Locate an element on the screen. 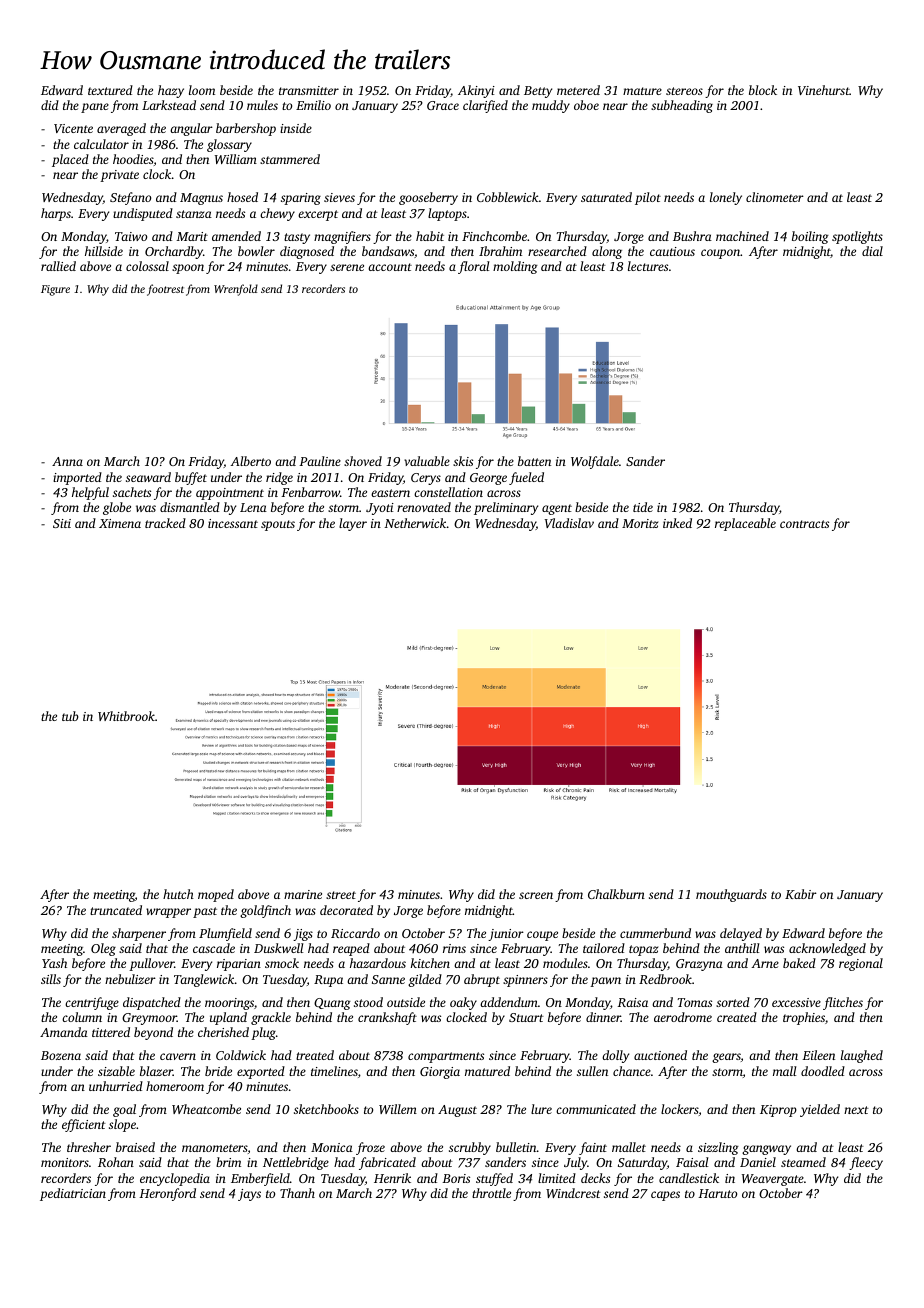  loom is located at coordinates (202, 90).
